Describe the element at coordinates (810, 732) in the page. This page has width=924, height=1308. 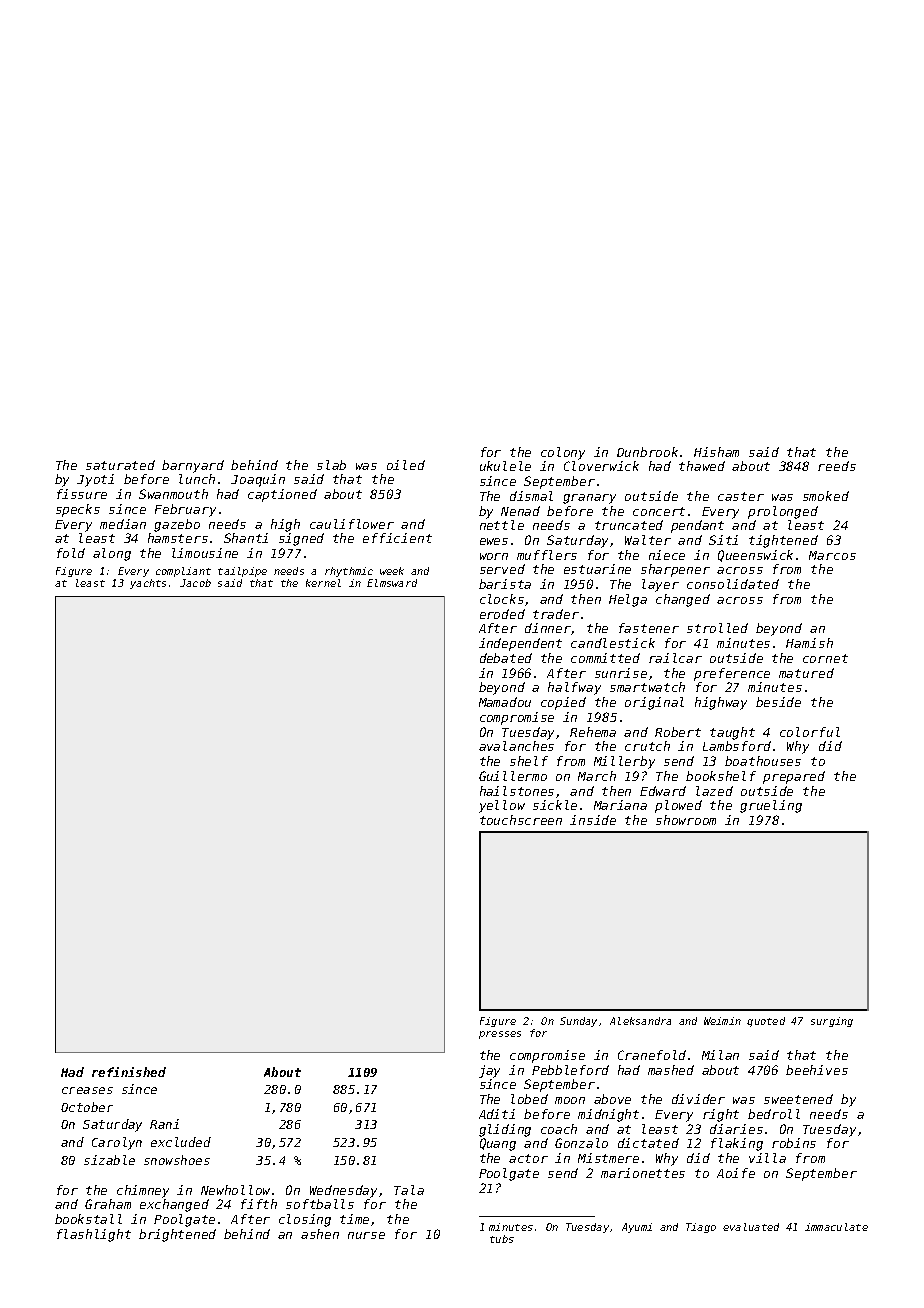
I see `colorful` at that location.
